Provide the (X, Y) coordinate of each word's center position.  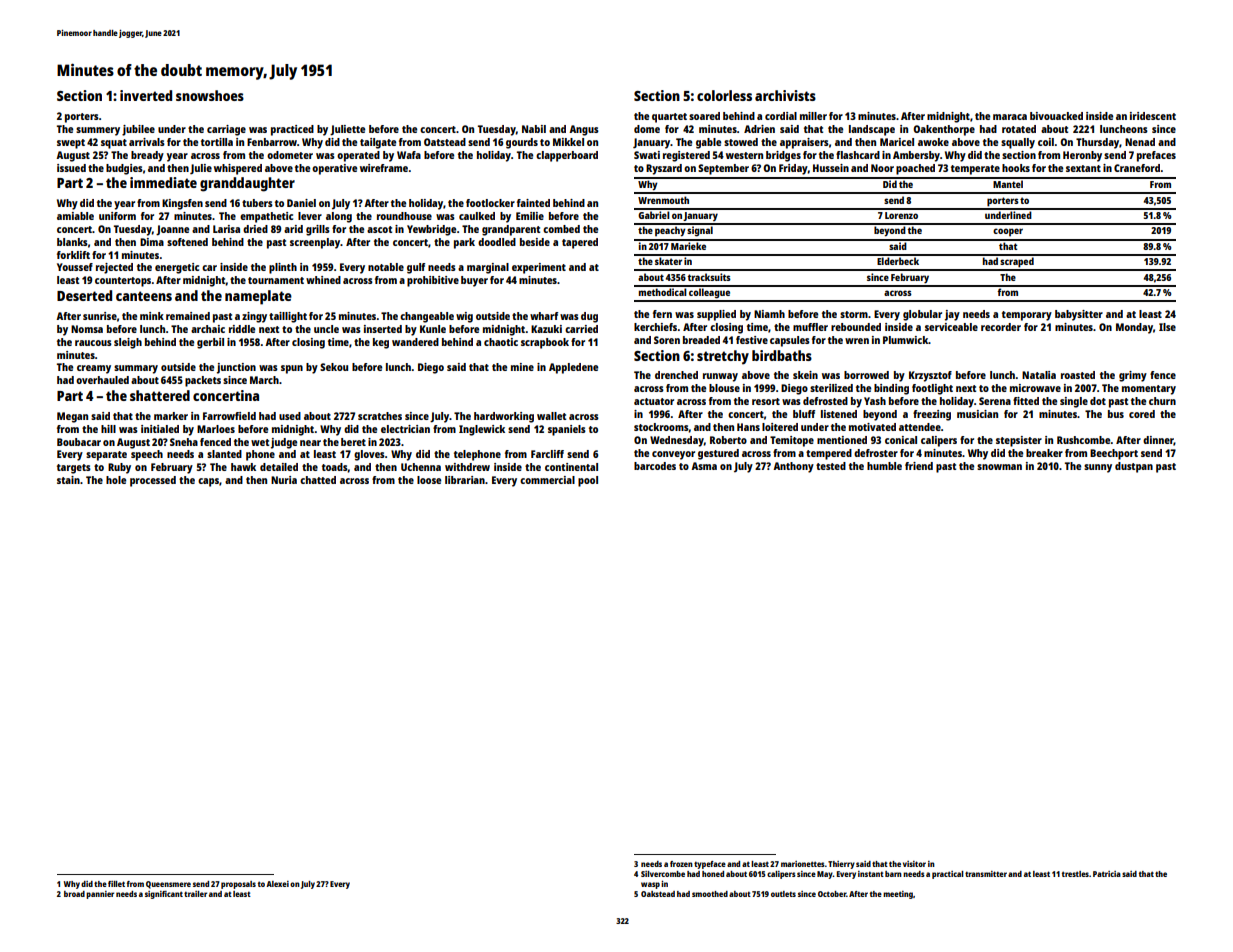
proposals (238, 885)
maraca (1010, 117)
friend (919, 466)
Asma (704, 466)
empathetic (266, 217)
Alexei (277, 884)
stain (68, 480)
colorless (724, 95)
